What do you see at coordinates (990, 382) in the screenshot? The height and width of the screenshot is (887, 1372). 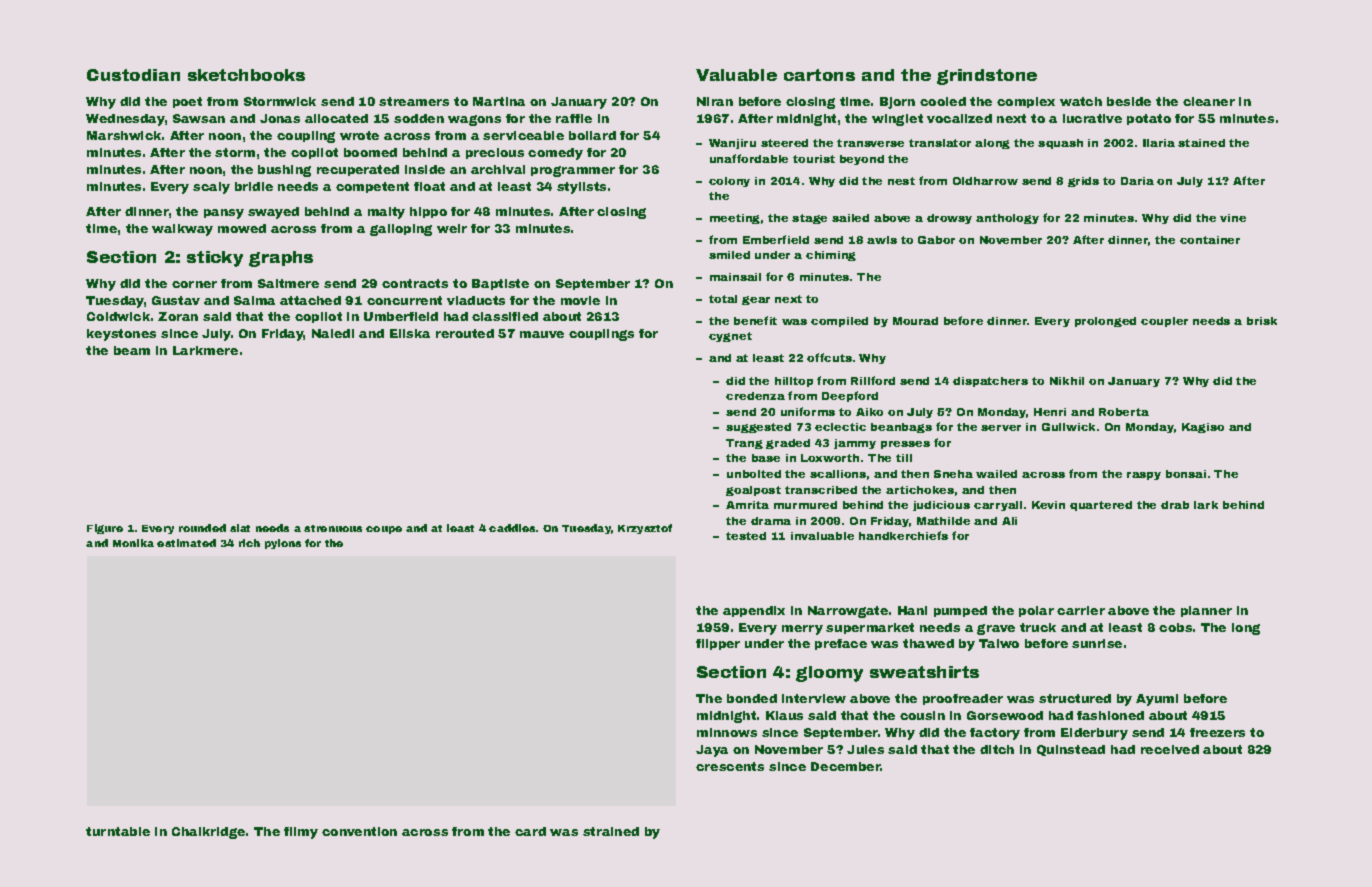 I see `dispatchers` at bounding box center [990, 382].
